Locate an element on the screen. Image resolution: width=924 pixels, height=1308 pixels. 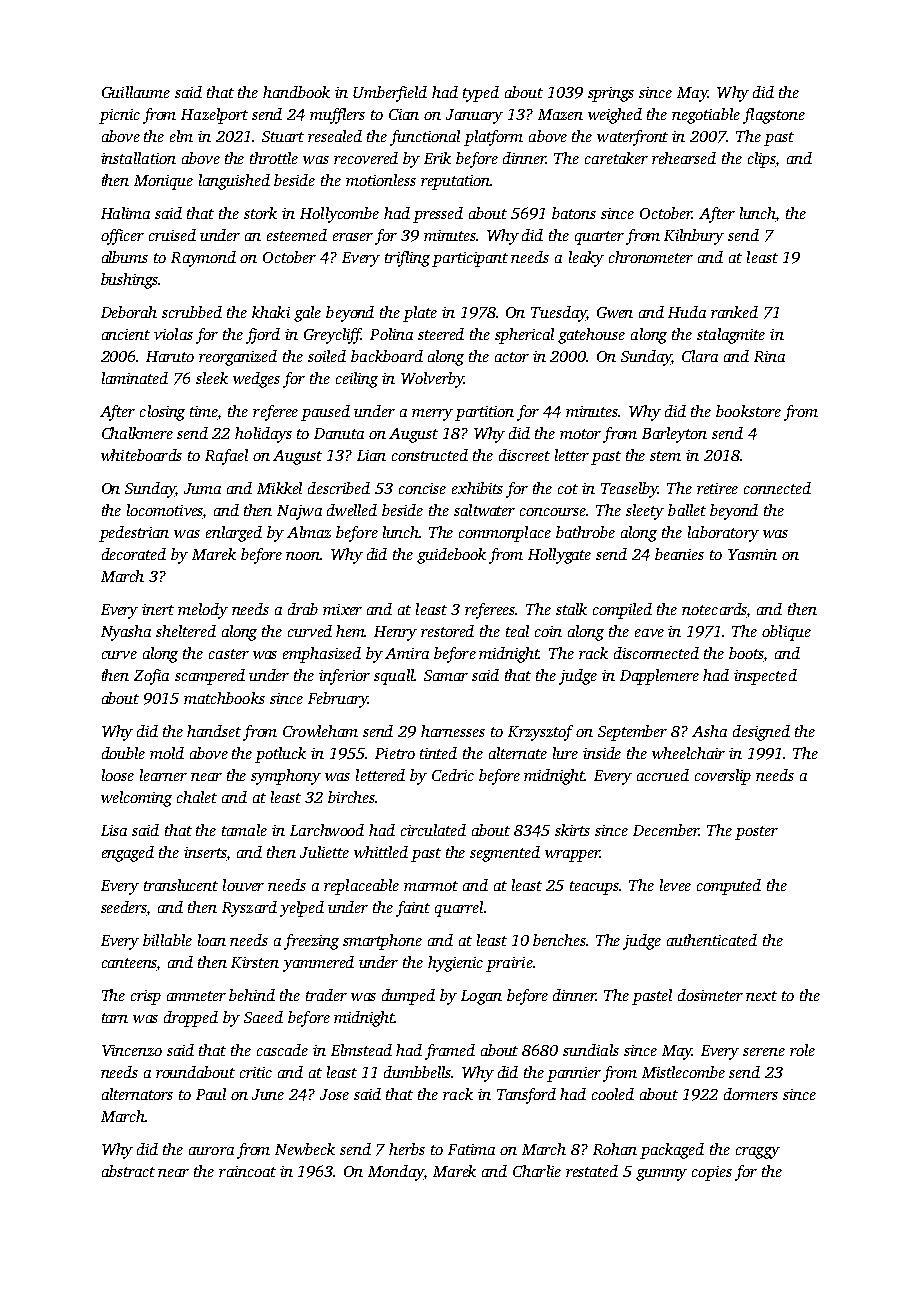
Hazelport is located at coordinates (214, 116).
